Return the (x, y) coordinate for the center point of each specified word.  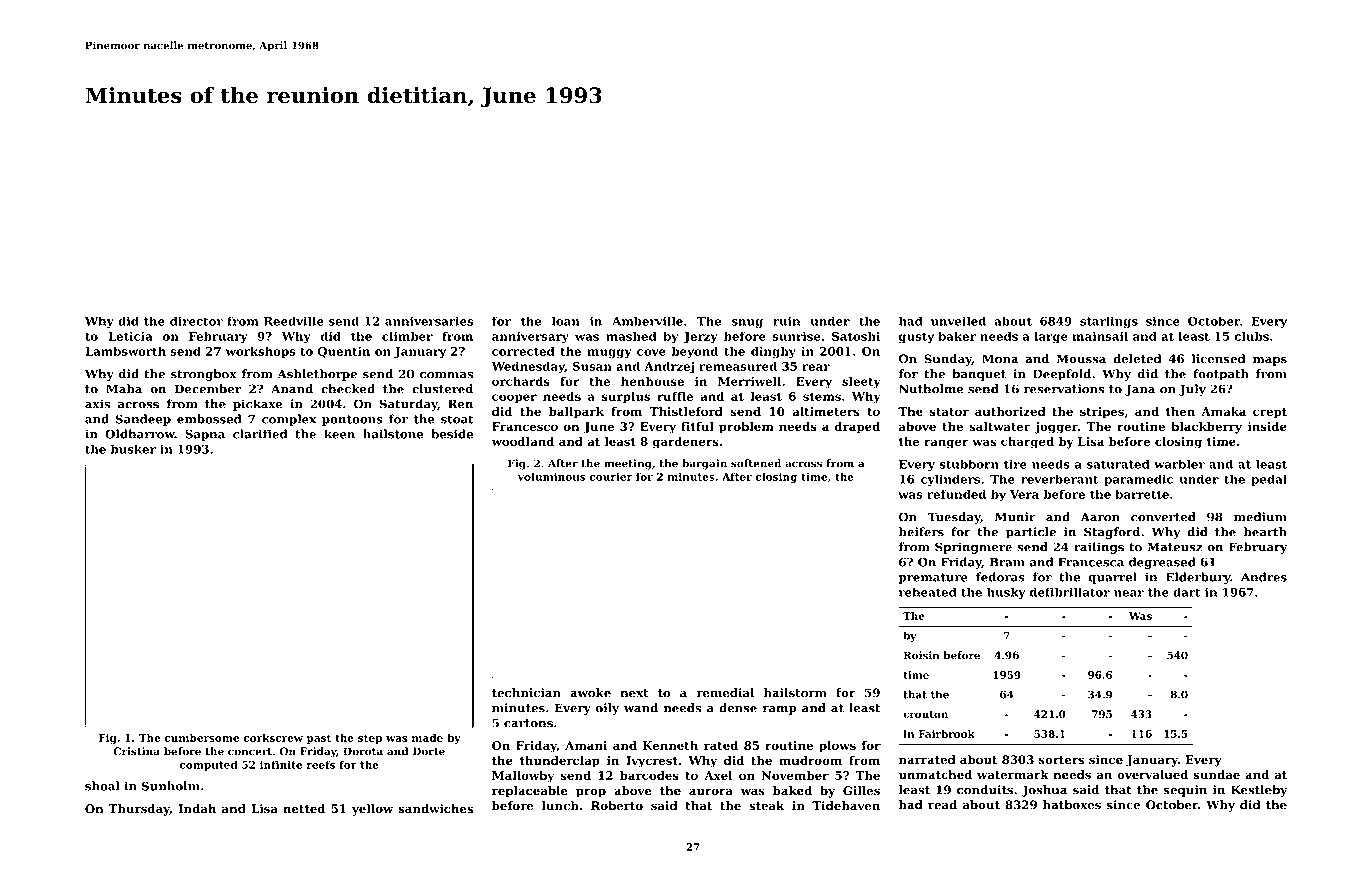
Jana (1140, 390)
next (634, 693)
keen (339, 434)
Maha (124, 389)
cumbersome (202, 738)
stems (822, 396)
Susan (592, 366)
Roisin (922, 655)
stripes (1102, 413)
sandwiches (435, 809)
